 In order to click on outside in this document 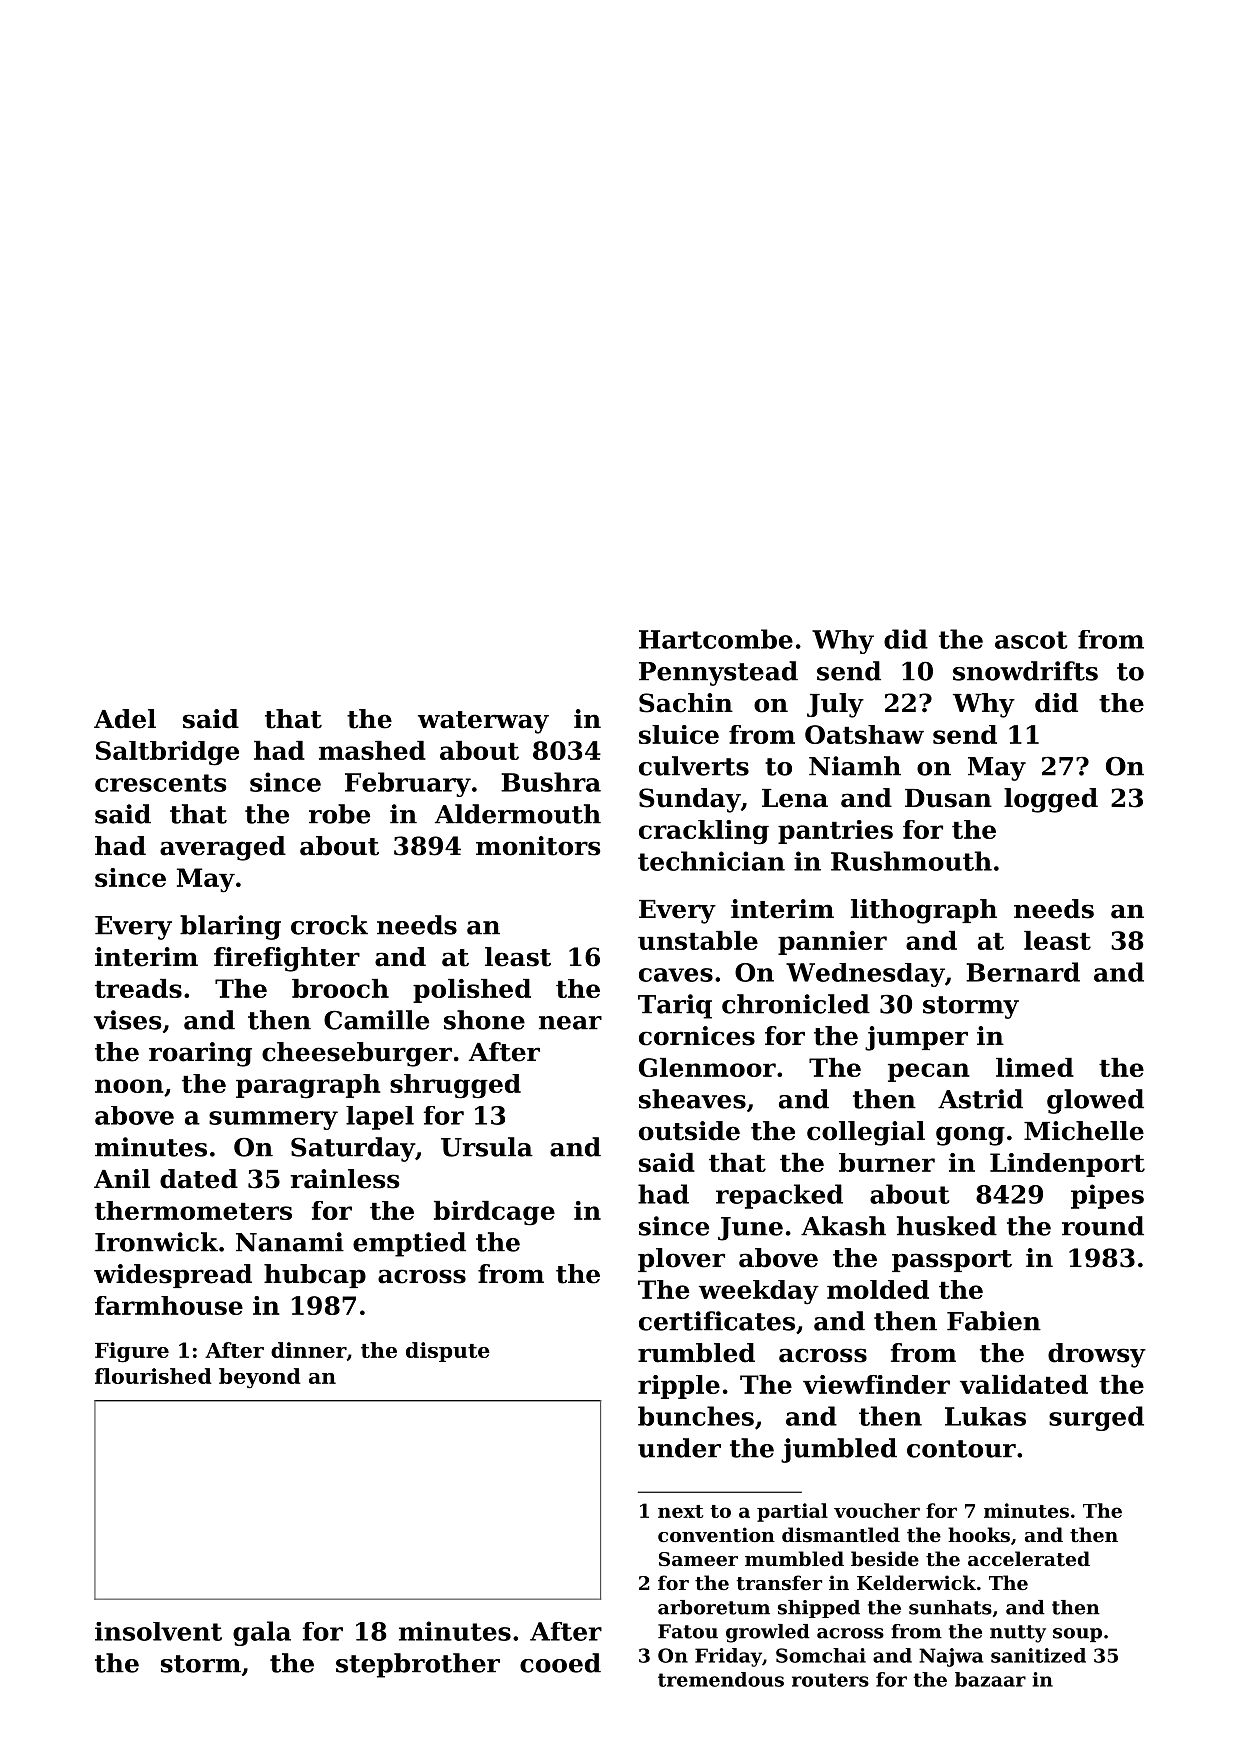, I will do `click(689, 1131)`.
